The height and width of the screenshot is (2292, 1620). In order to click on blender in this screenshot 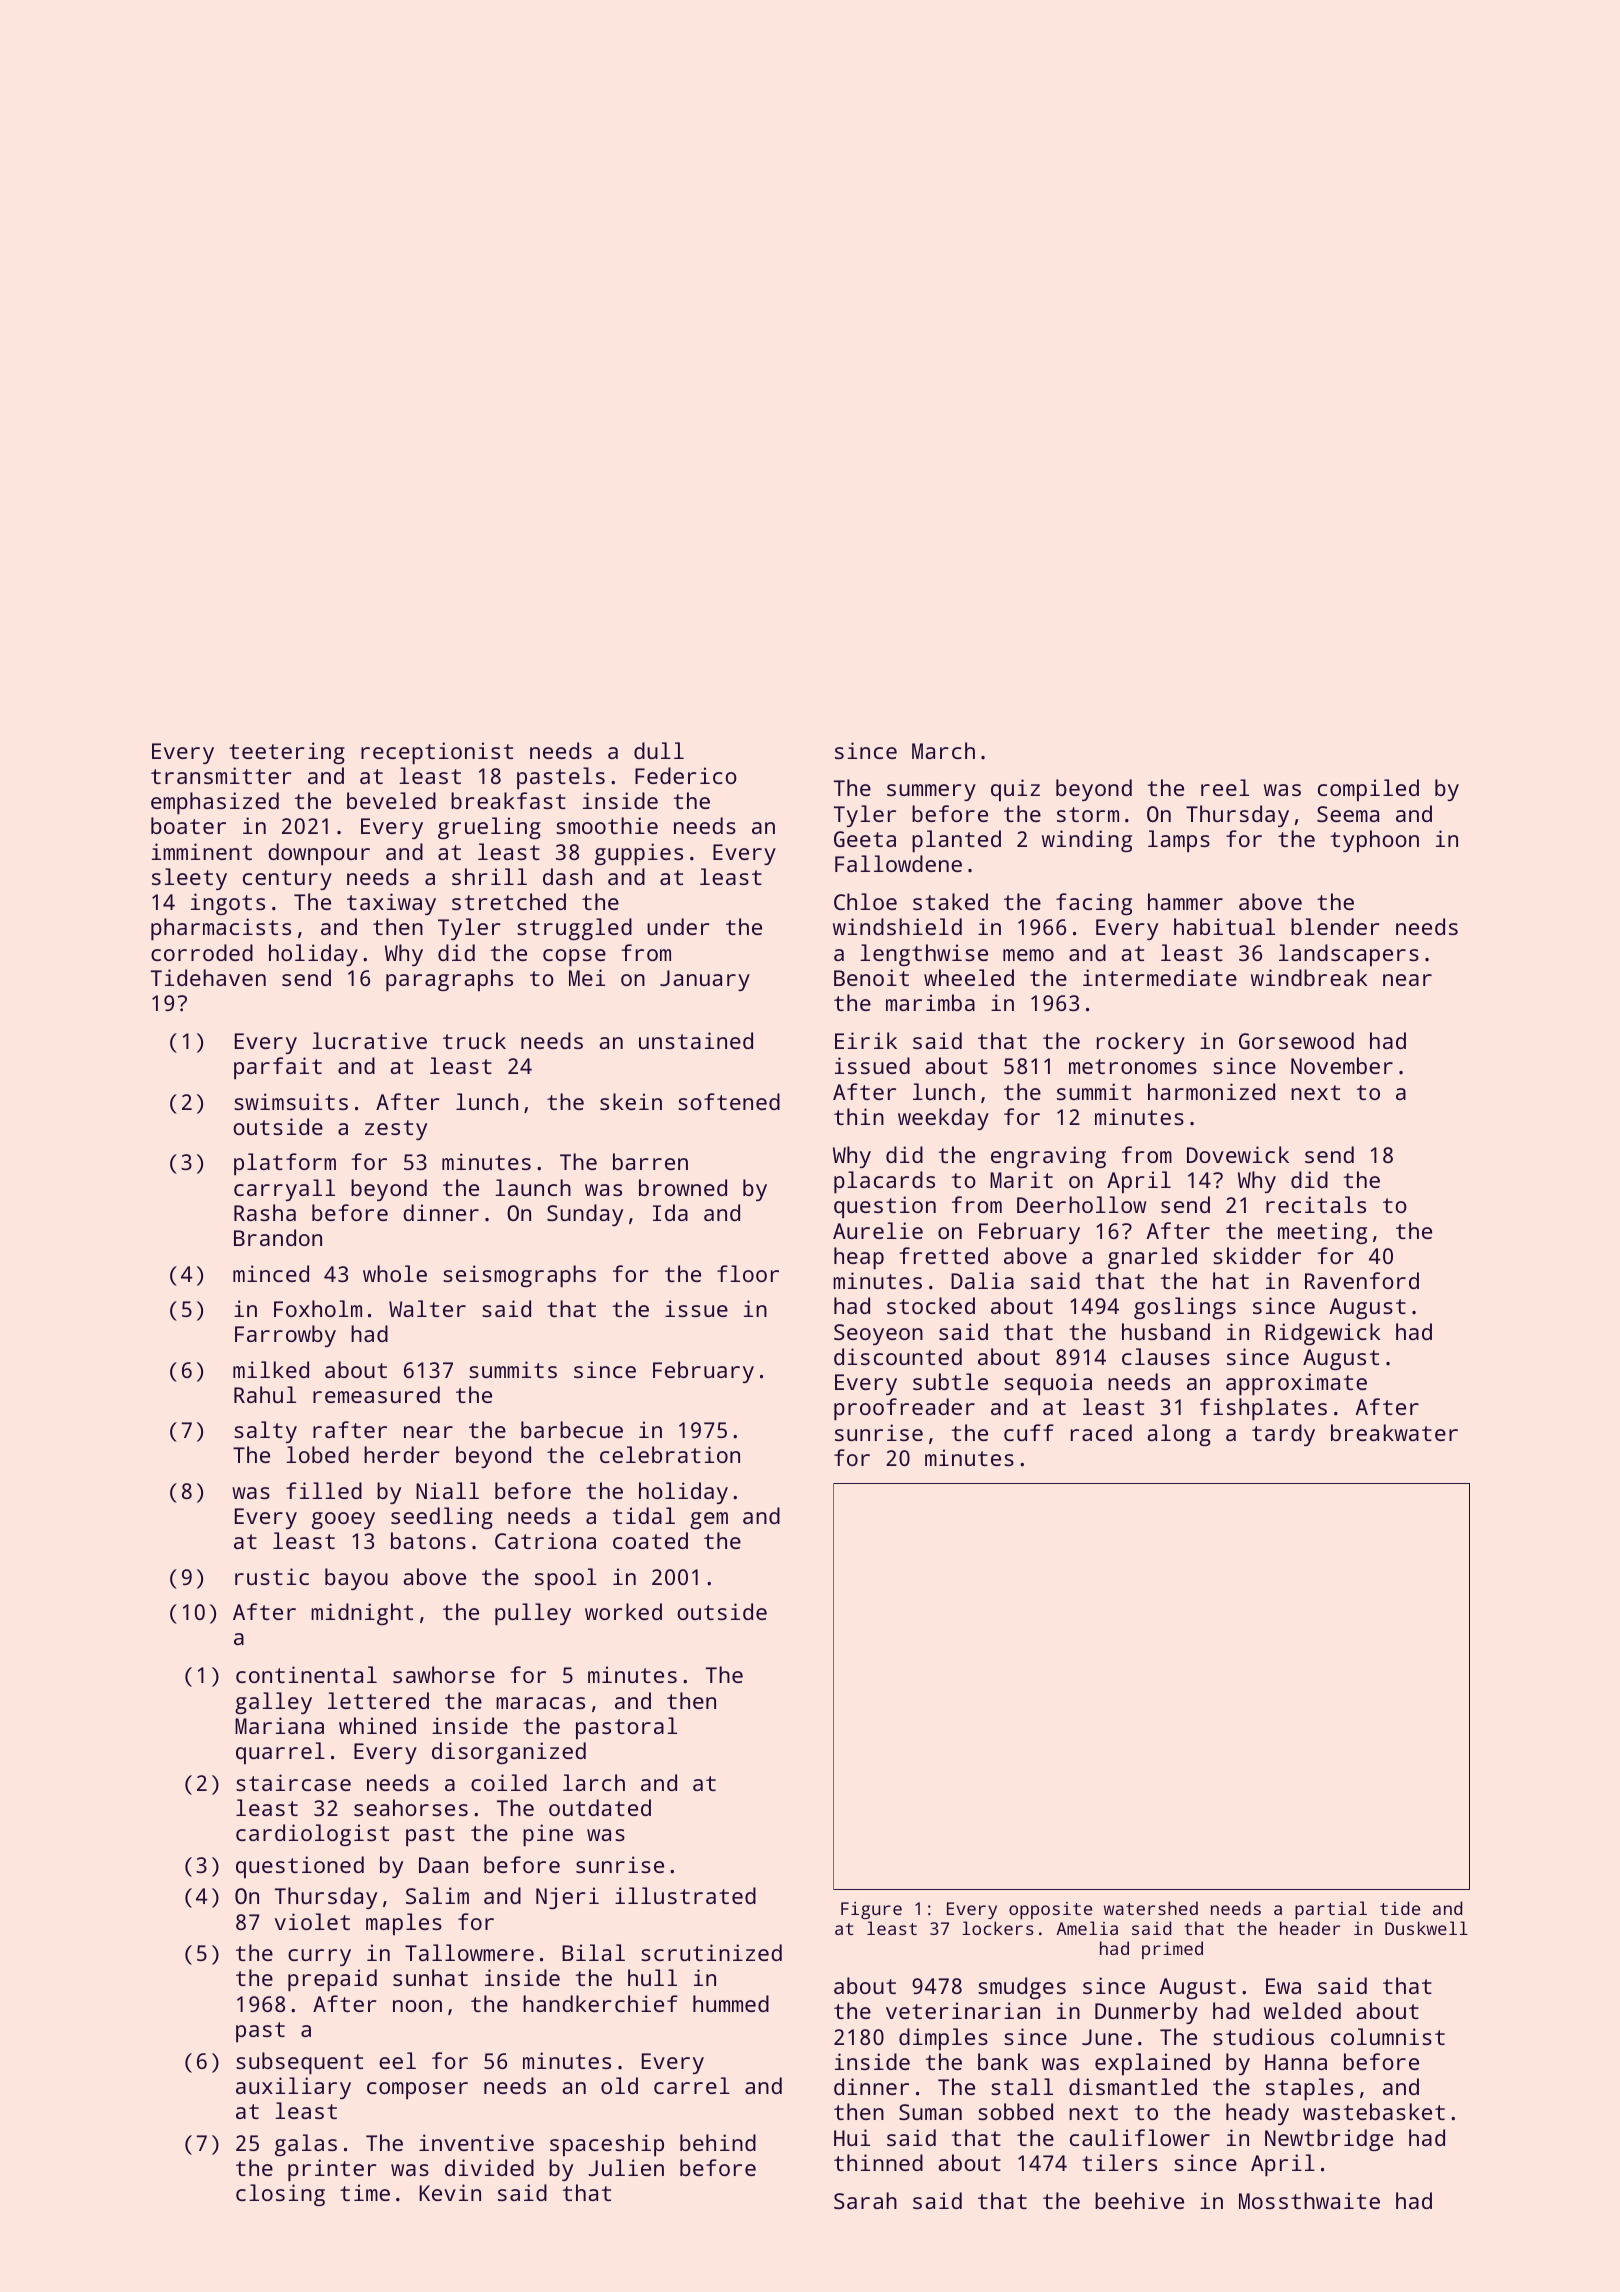, I will do `click(1335, 926)`.
